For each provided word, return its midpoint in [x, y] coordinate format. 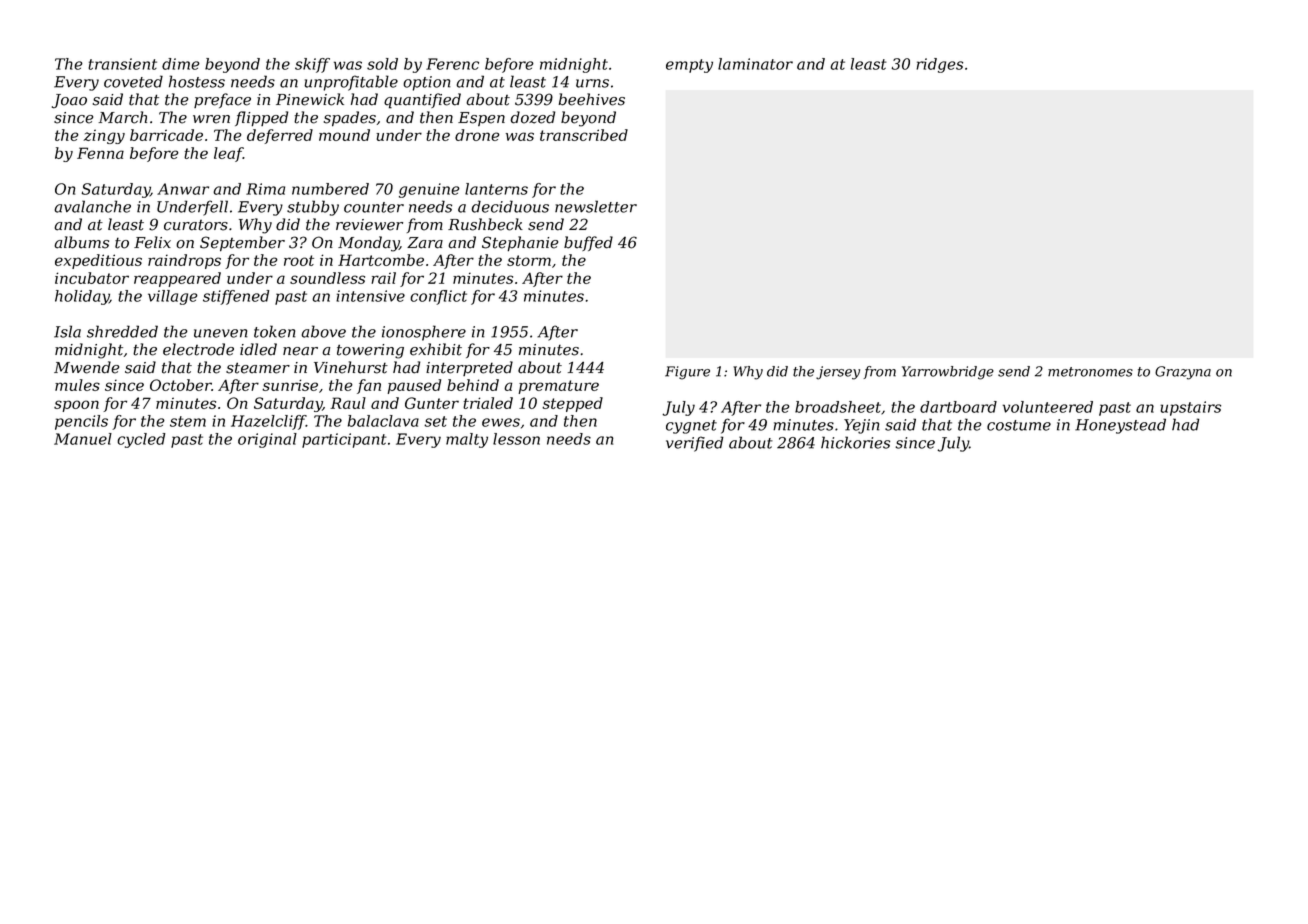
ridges [939, 65]
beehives [591, 99]
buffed [588, 243]
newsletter [596, 206]
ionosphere [424, 333]
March [122, 117]
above [324, 331]
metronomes [1090, 372]
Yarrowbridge [948, 373]
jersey [838, 373]
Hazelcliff [268, 422]
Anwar [183, 189]
